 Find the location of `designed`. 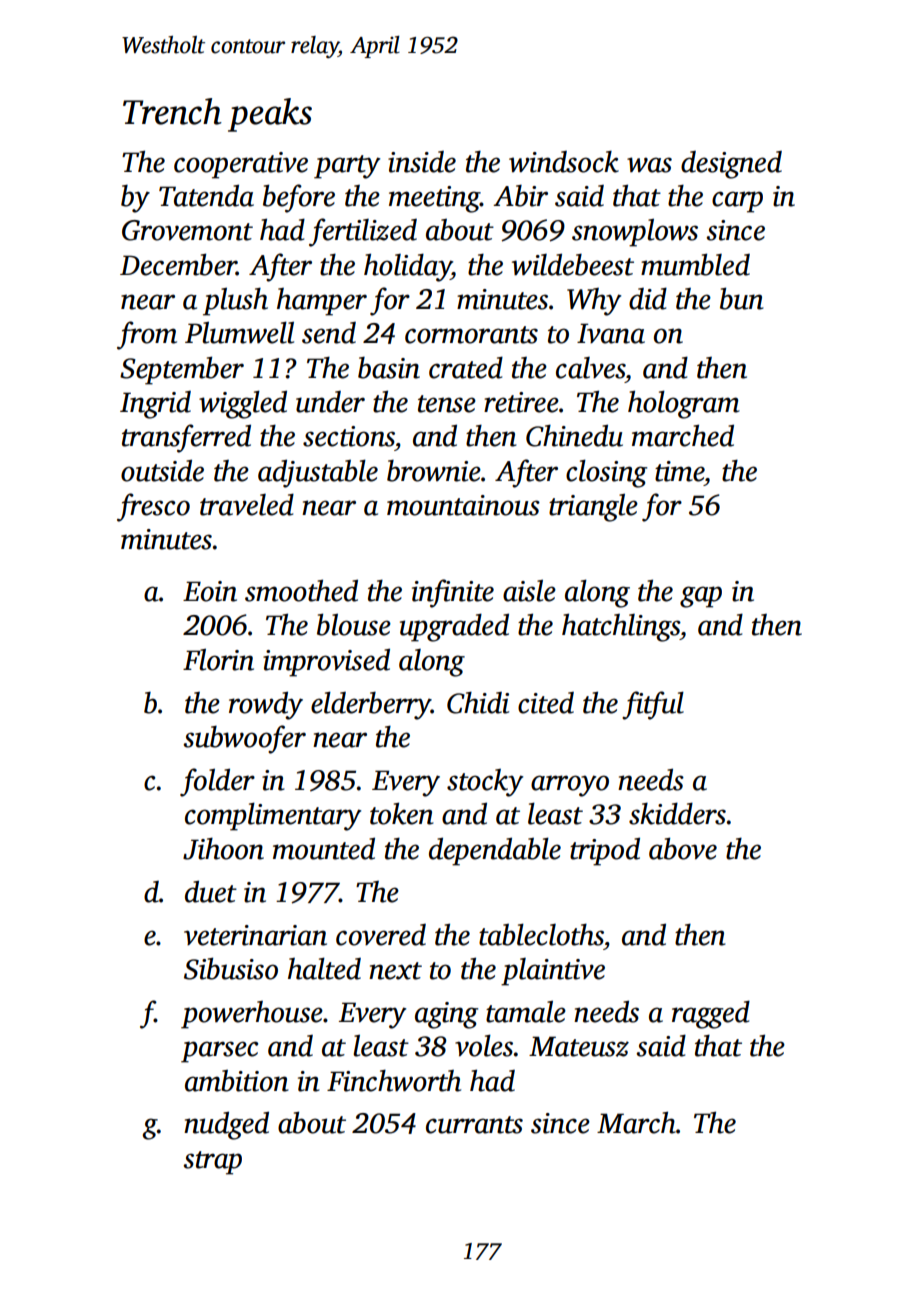

designed is located at coordinates (731, 165).
